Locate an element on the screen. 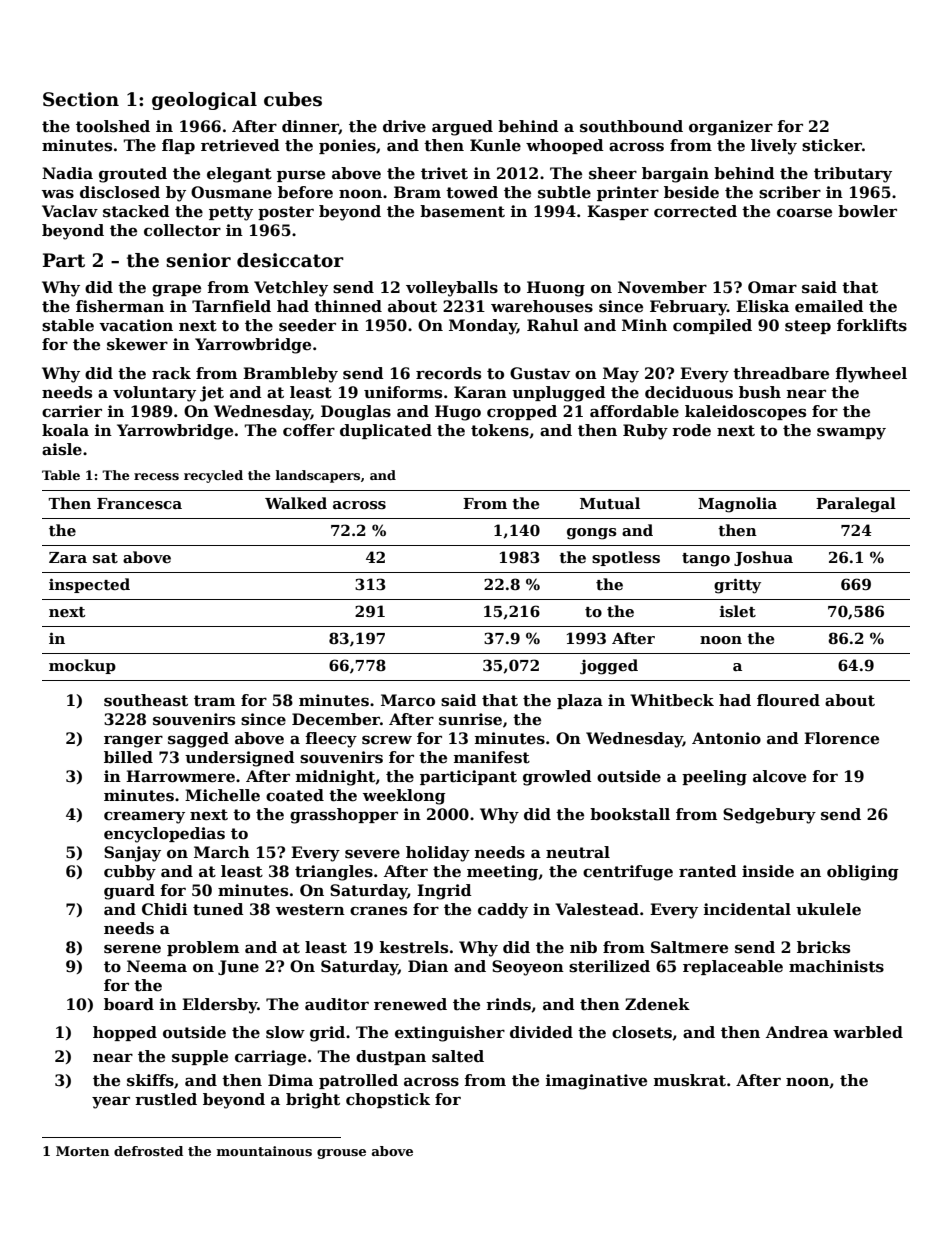 This screenshot has height=1233, width=952. Morten is located at coordinates (82, 1151).
